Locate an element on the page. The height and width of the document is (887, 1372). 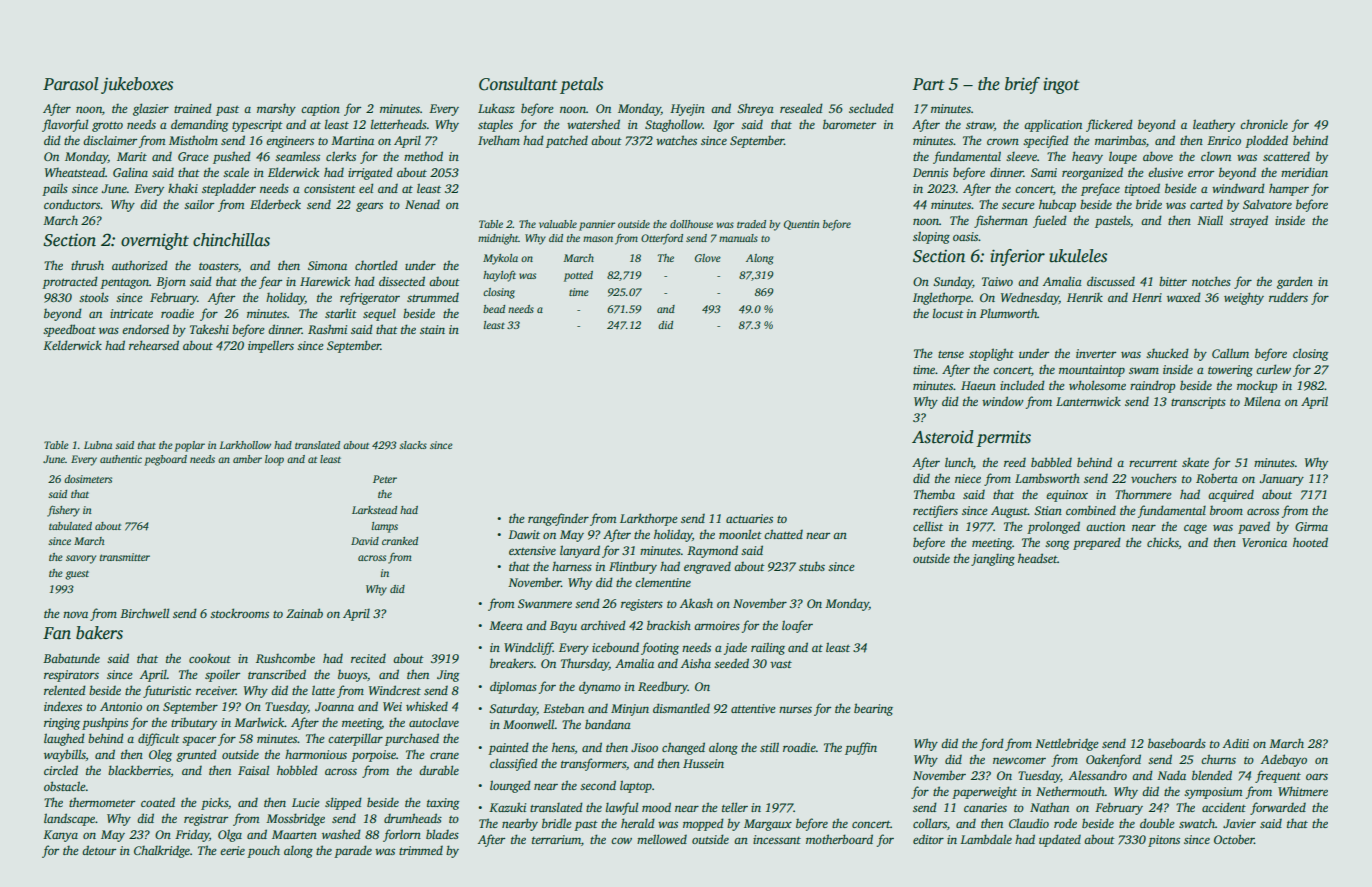
tributary is located at coordinates (194, 723).
